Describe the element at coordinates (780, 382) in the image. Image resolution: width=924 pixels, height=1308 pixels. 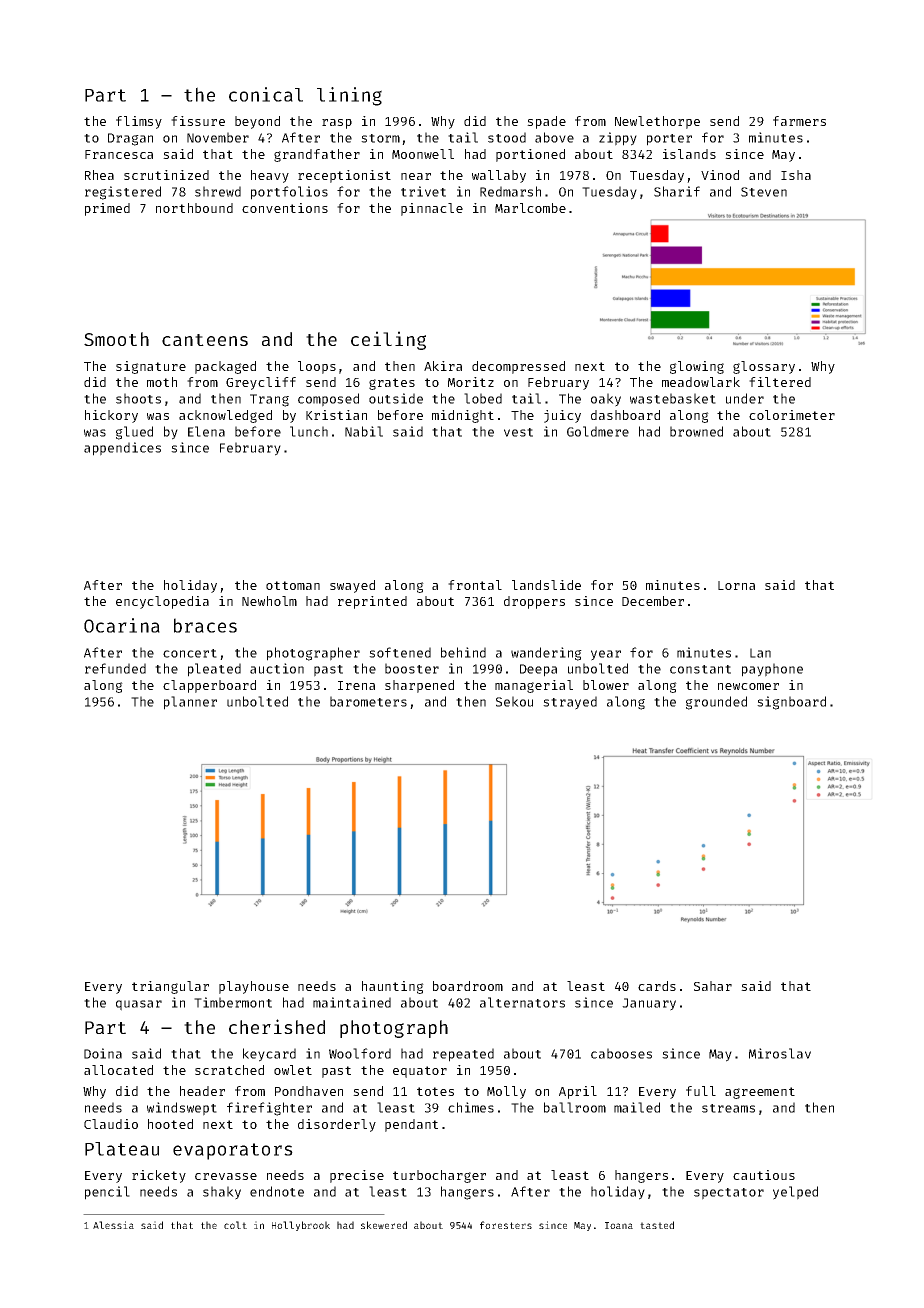
I see `filtered` at that location.
